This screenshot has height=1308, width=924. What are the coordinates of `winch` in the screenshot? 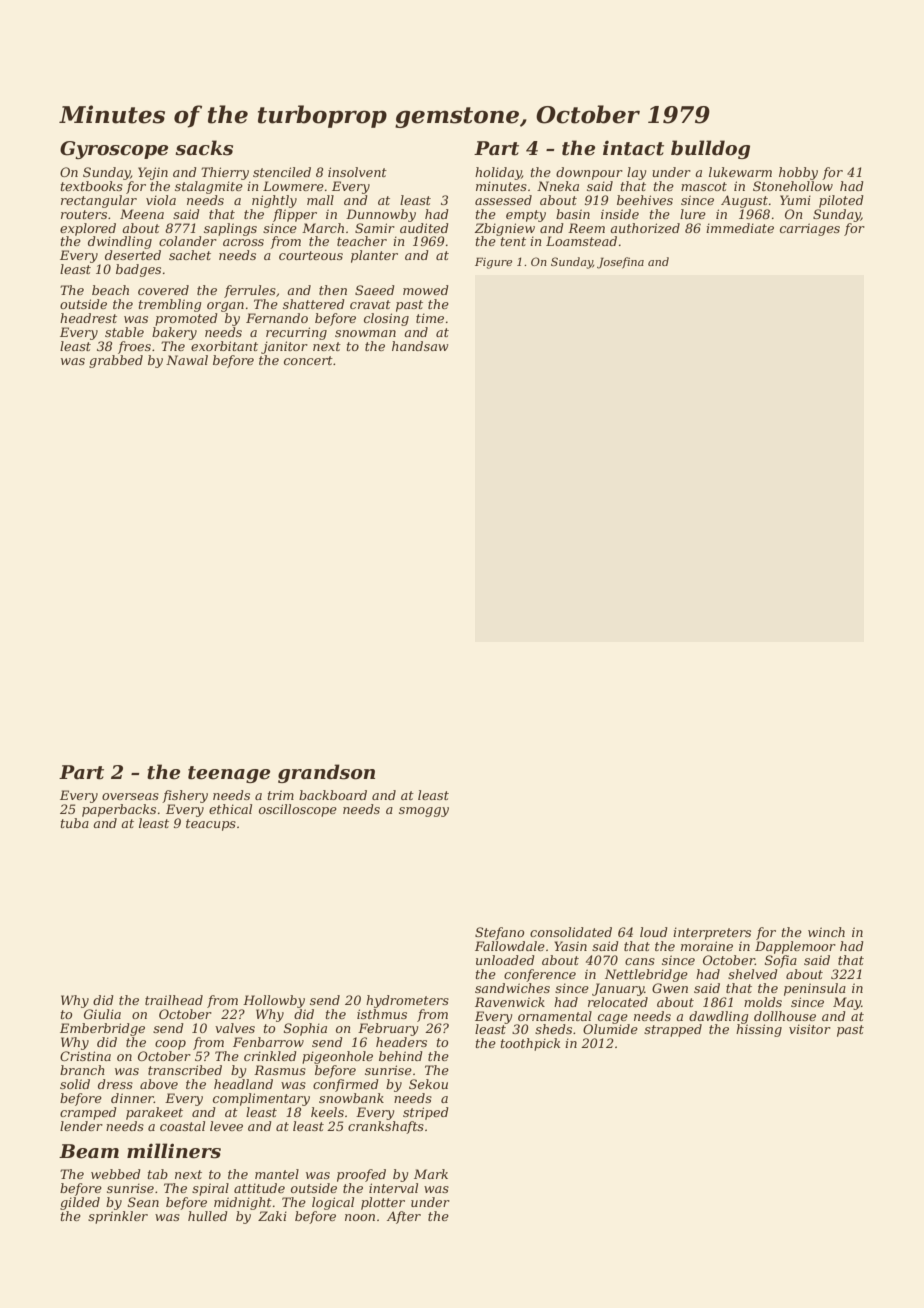 It's located at (826, 932).
